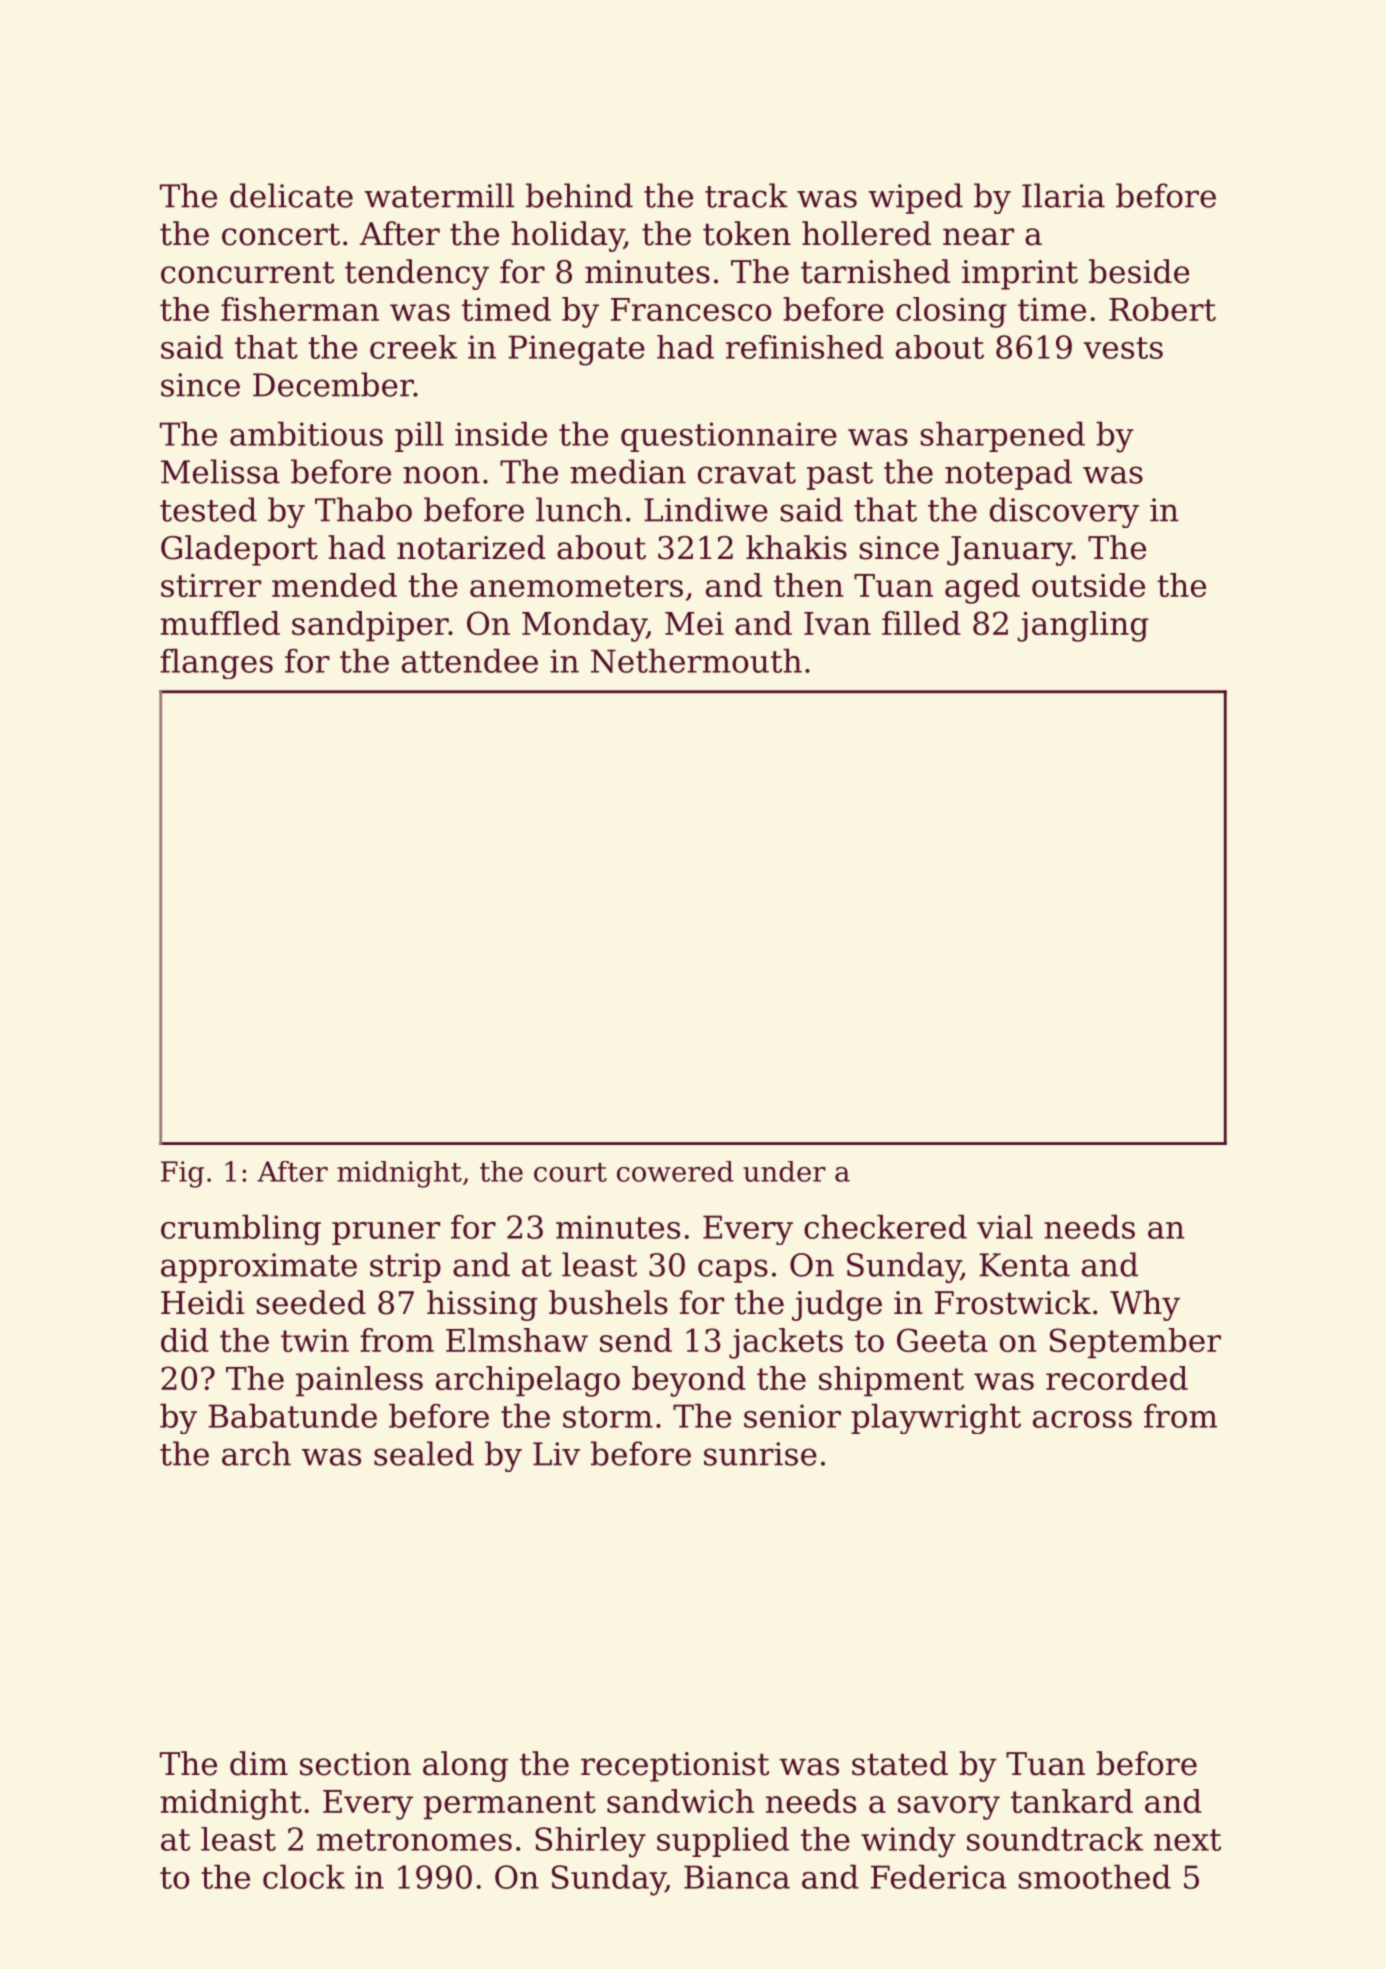 Image resolution: width=1386 pixels, height=1969 pixels. Describe the element at coordinates (1145, 1305) in the image. I see `Why` at that location.
